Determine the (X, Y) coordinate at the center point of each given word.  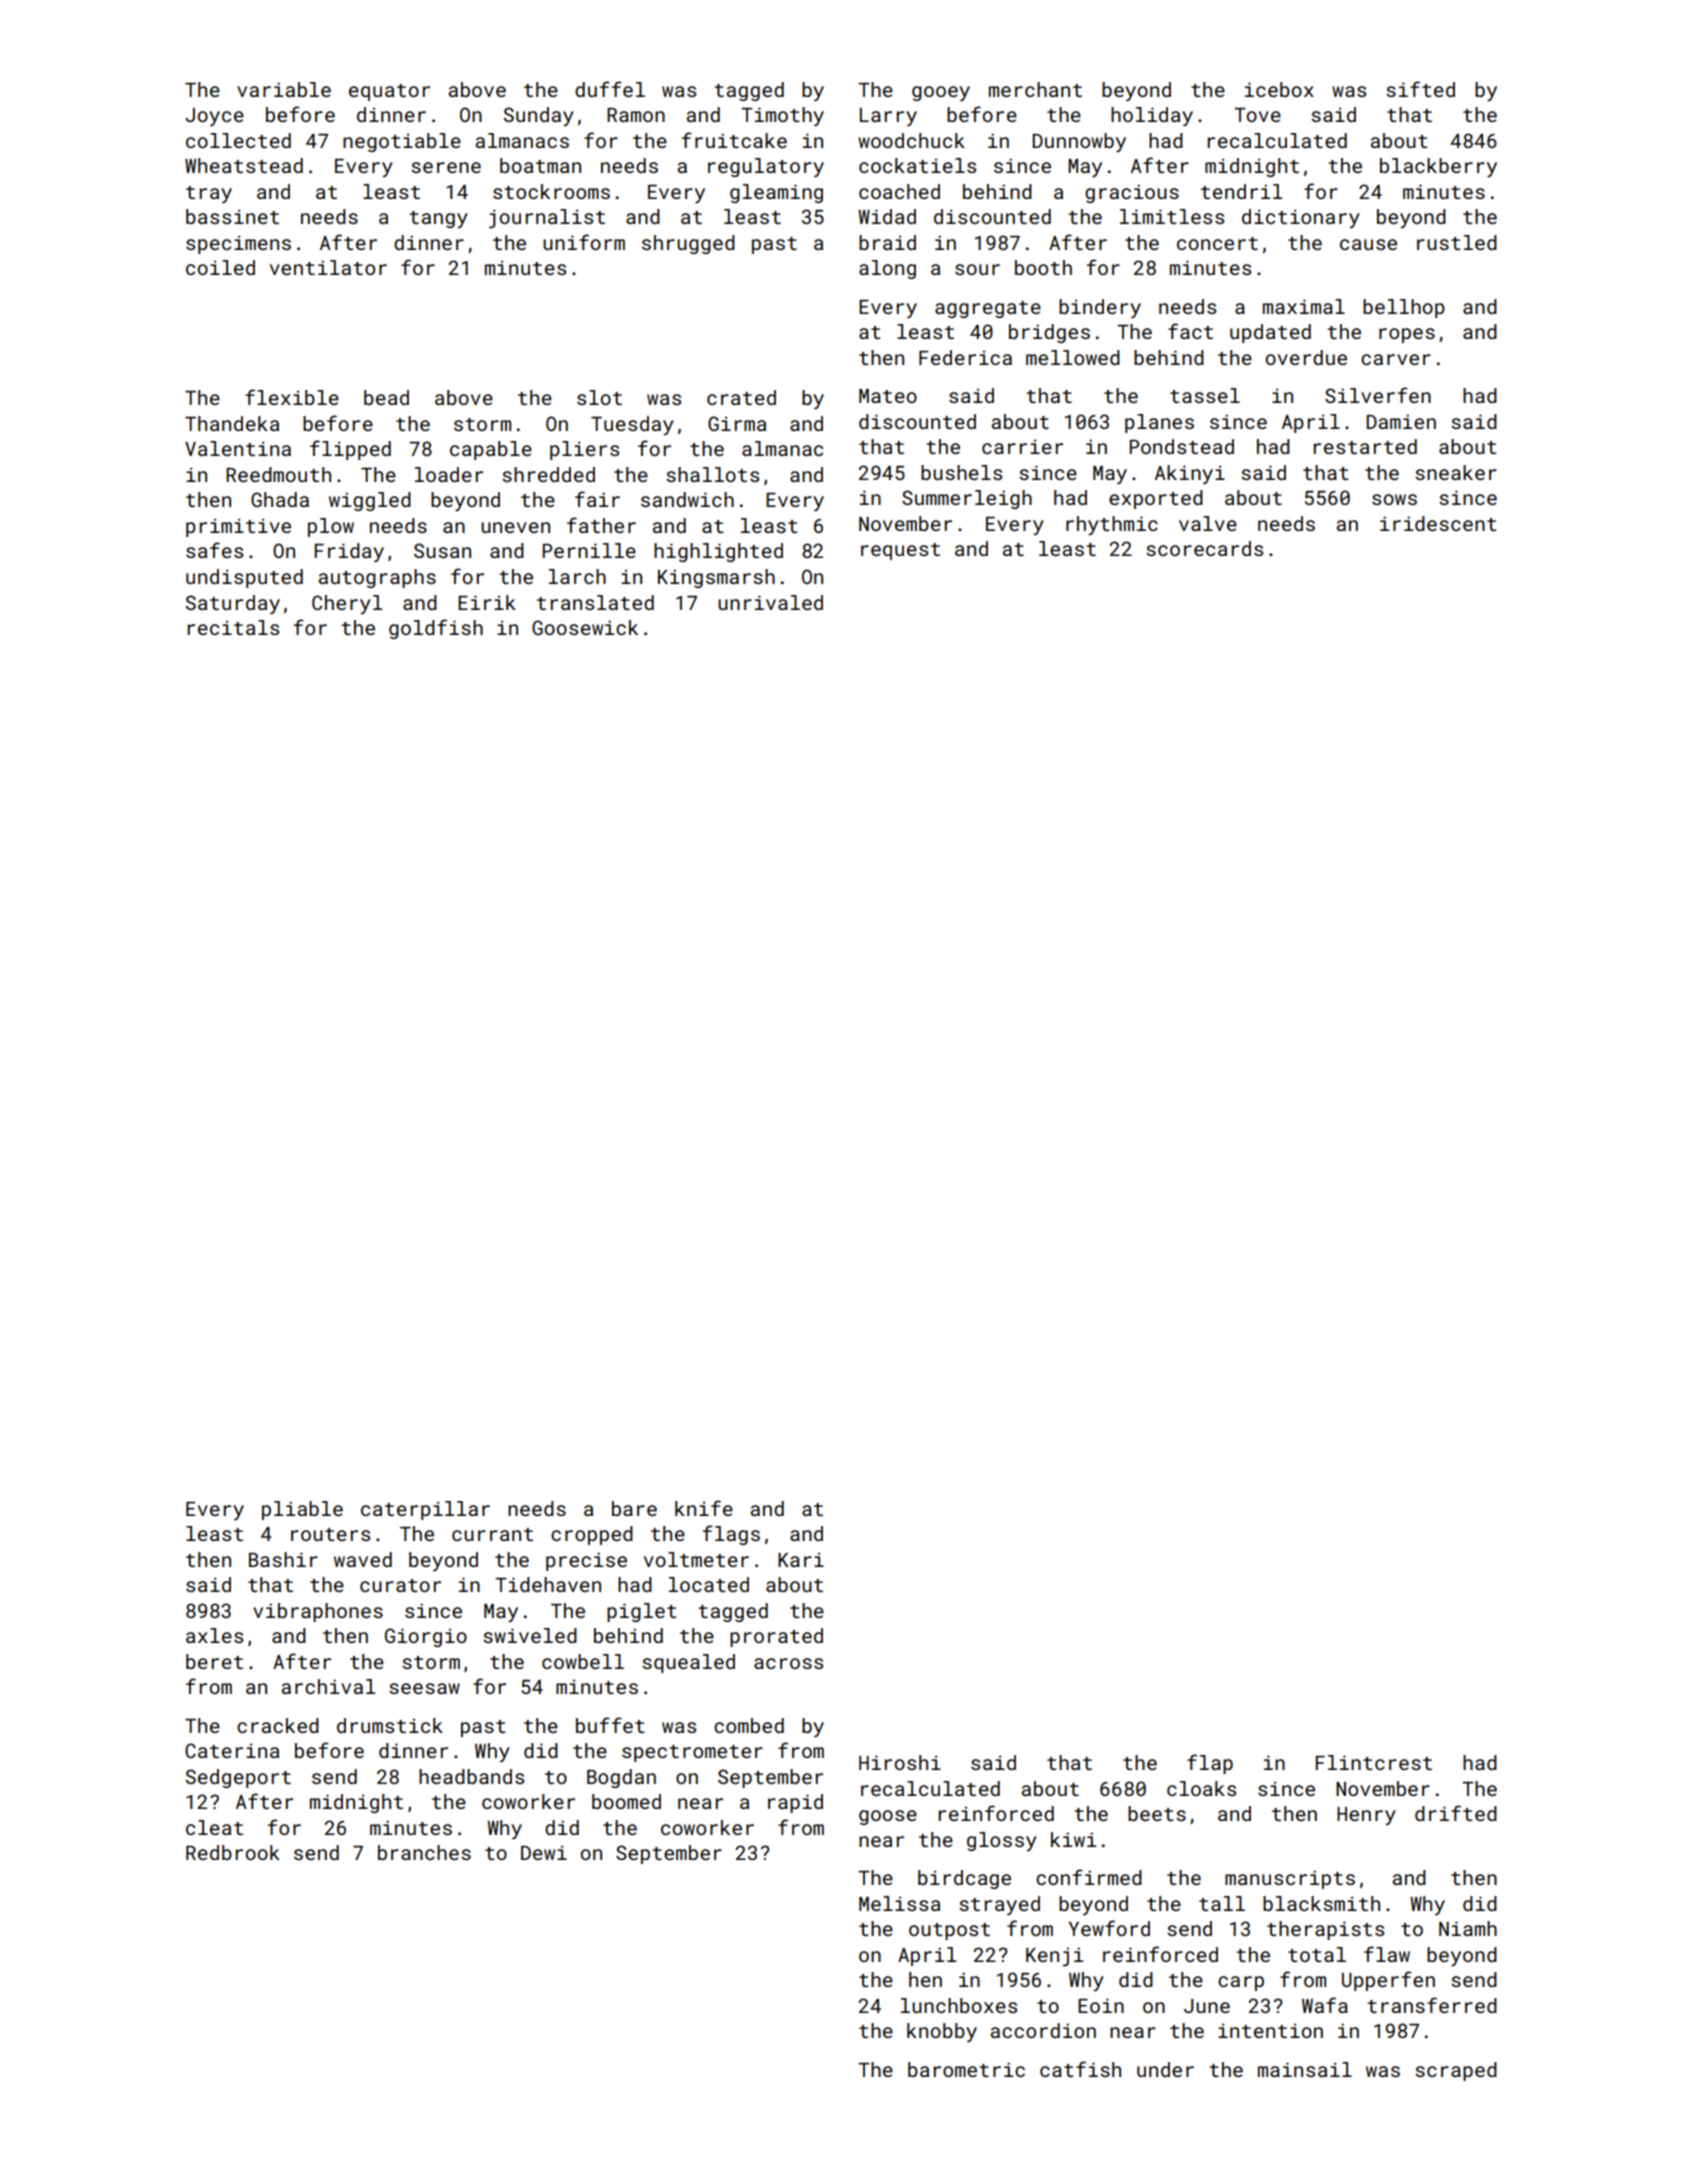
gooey (941, 93)
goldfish (436, 629)
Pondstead (1182, 446)
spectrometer (692, 1753)
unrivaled (770, 602)
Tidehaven (548, 1584)
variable (284, 89)
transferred (1432, 2005)
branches (424, 1852)
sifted (1420, 89)
